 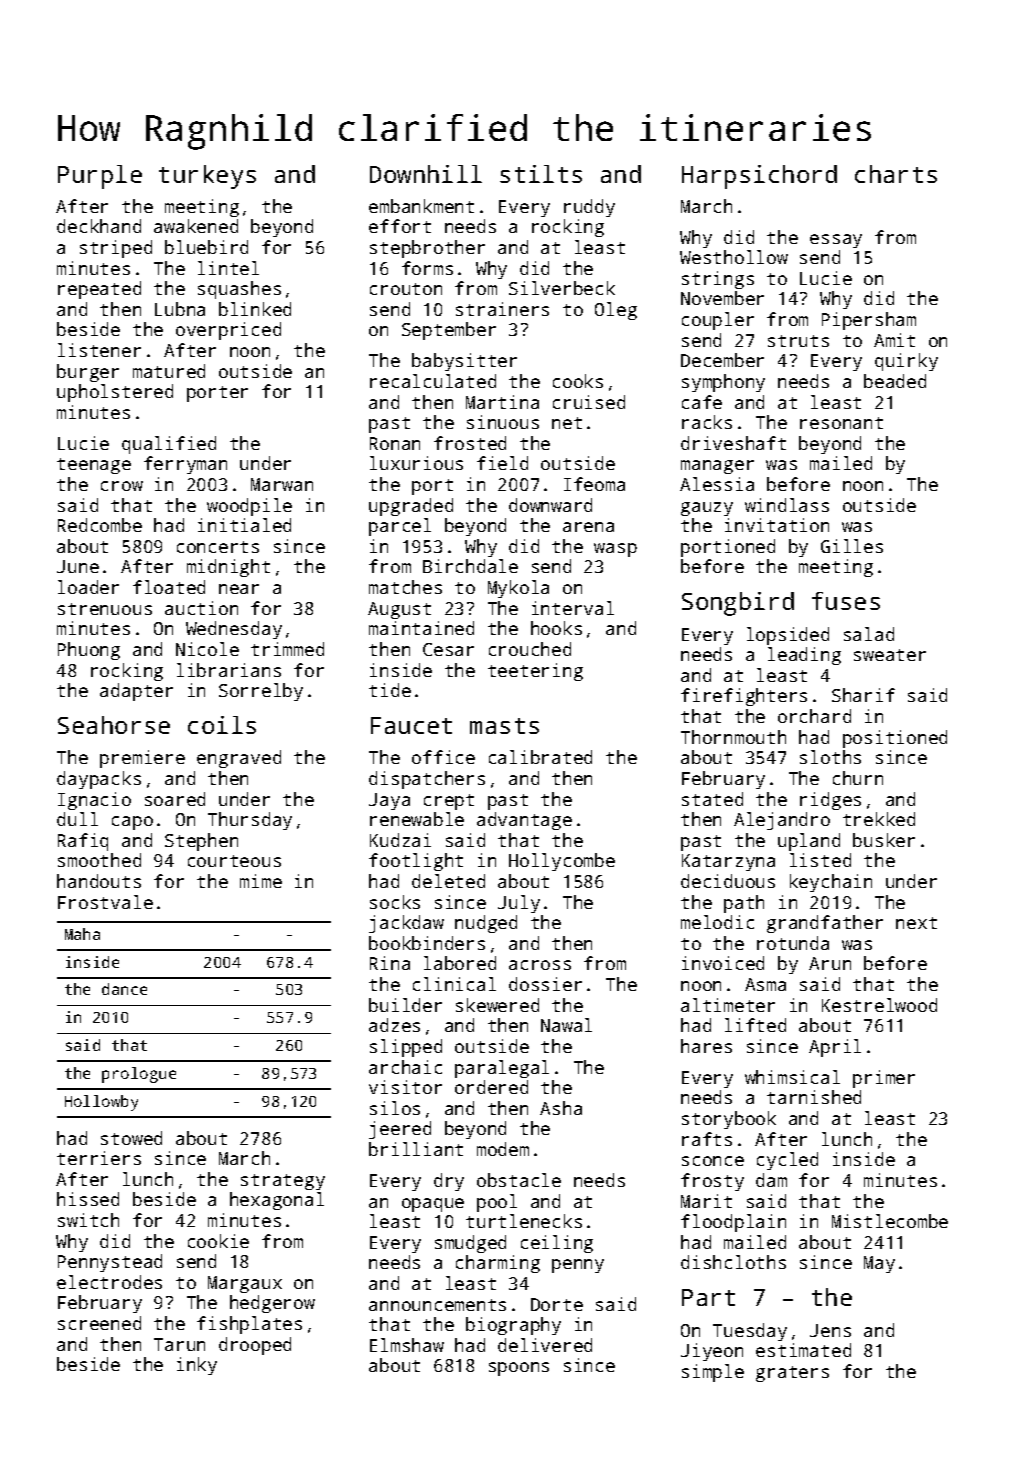 I want to click on Rina, so click(x=390, y=963).
